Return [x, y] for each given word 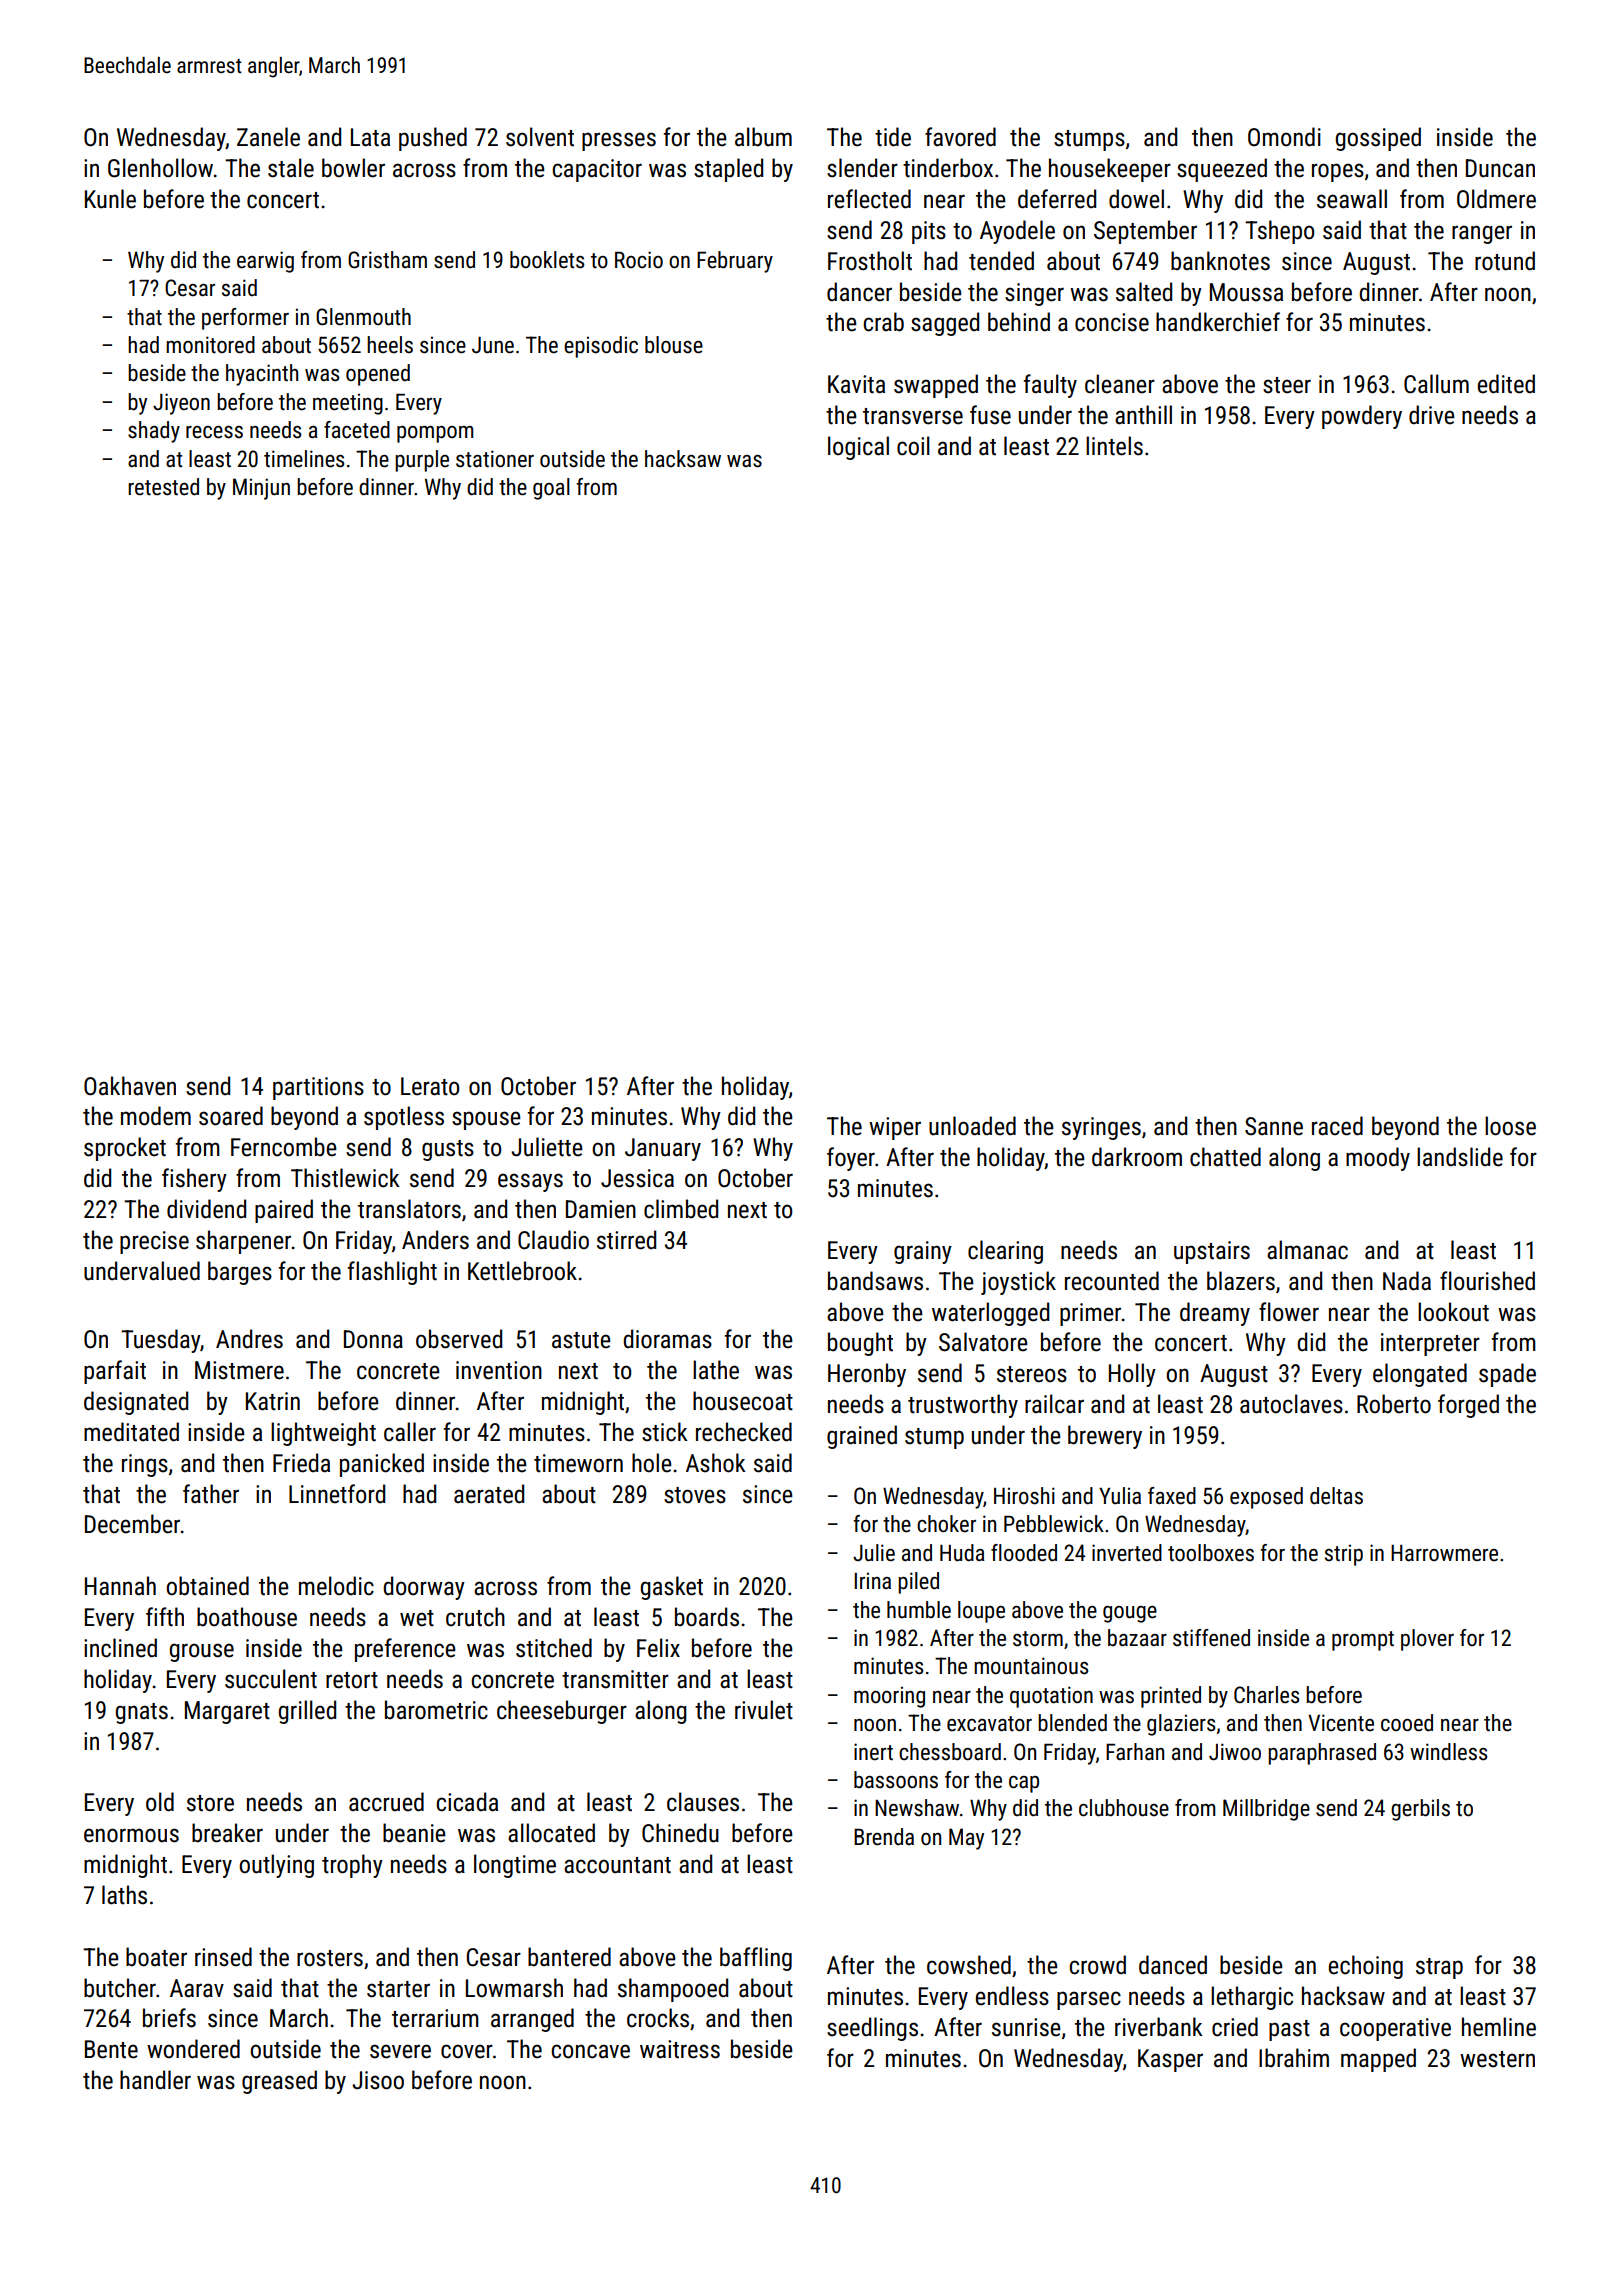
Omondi [1284, 137]
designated [136, 1403]
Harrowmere [1444, 1553]
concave [590, 2051]
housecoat [743, 1401]
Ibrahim [1294, 2058]
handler [155, 2080]
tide [893, 137]
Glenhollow [161, 168]
